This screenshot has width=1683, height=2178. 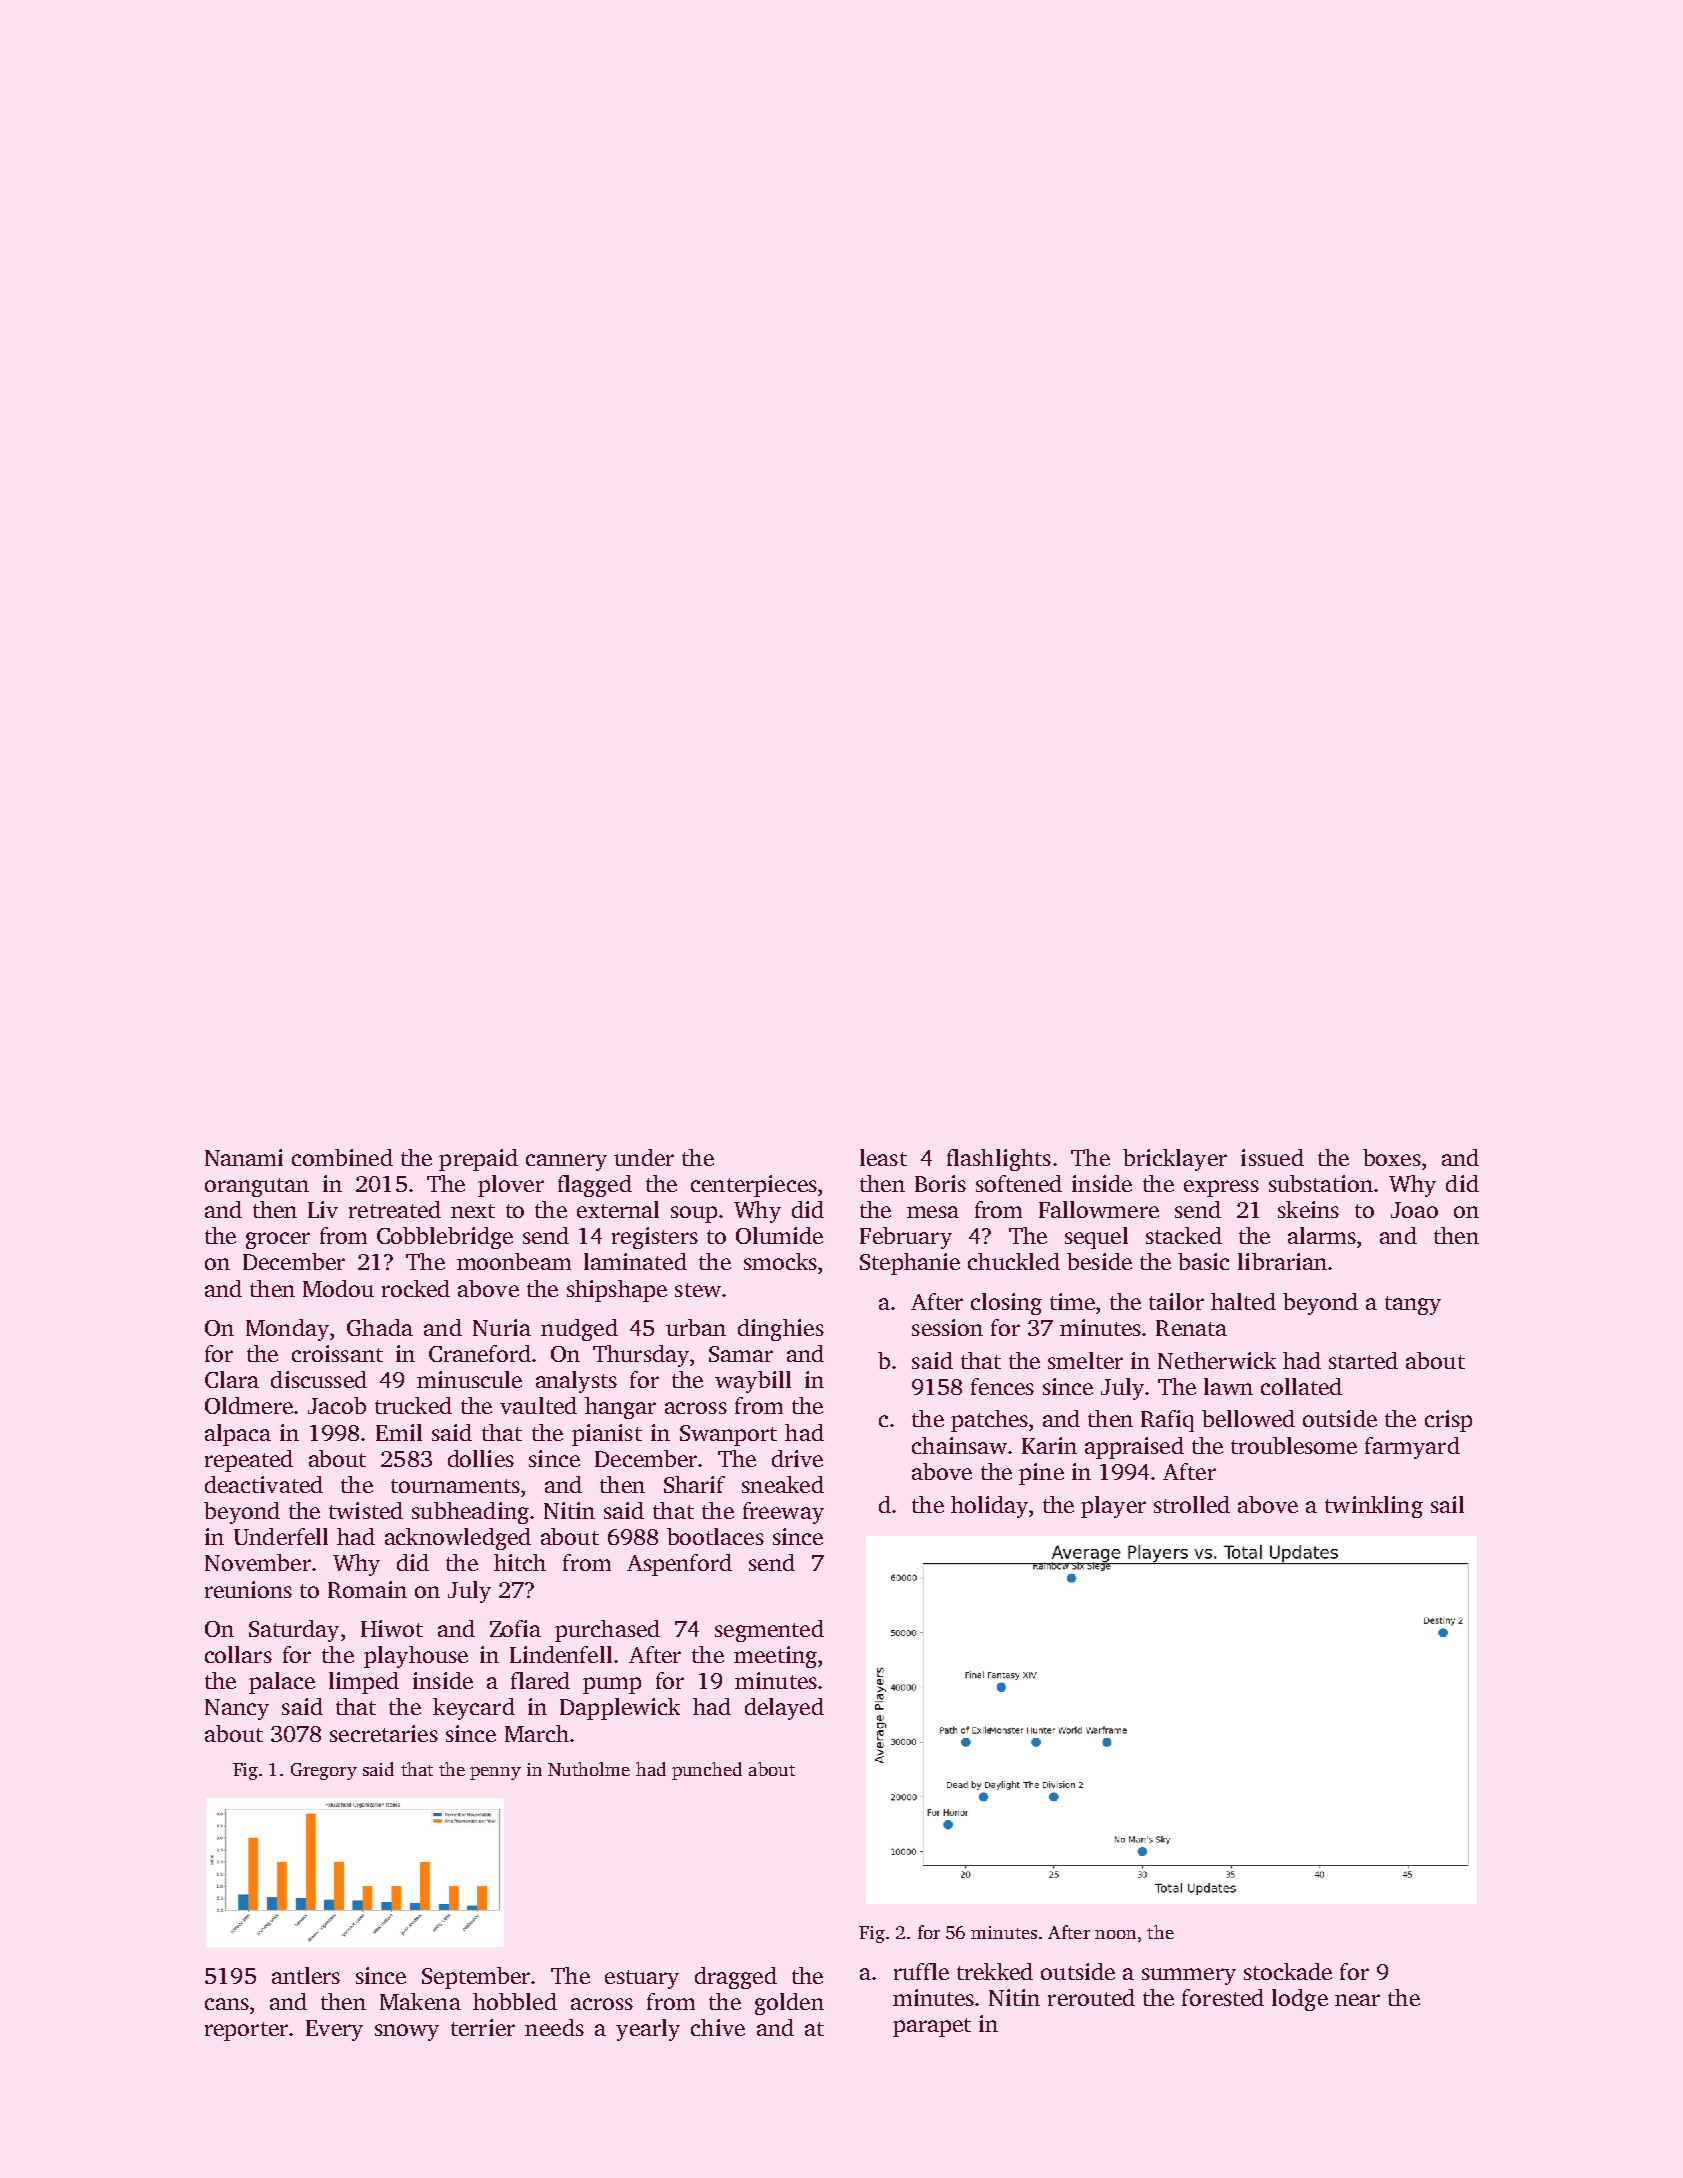 What do you see at coordinates (244, 1157) in the screenshot?
I see `Nanami` at bounding box center [244, 1157].
